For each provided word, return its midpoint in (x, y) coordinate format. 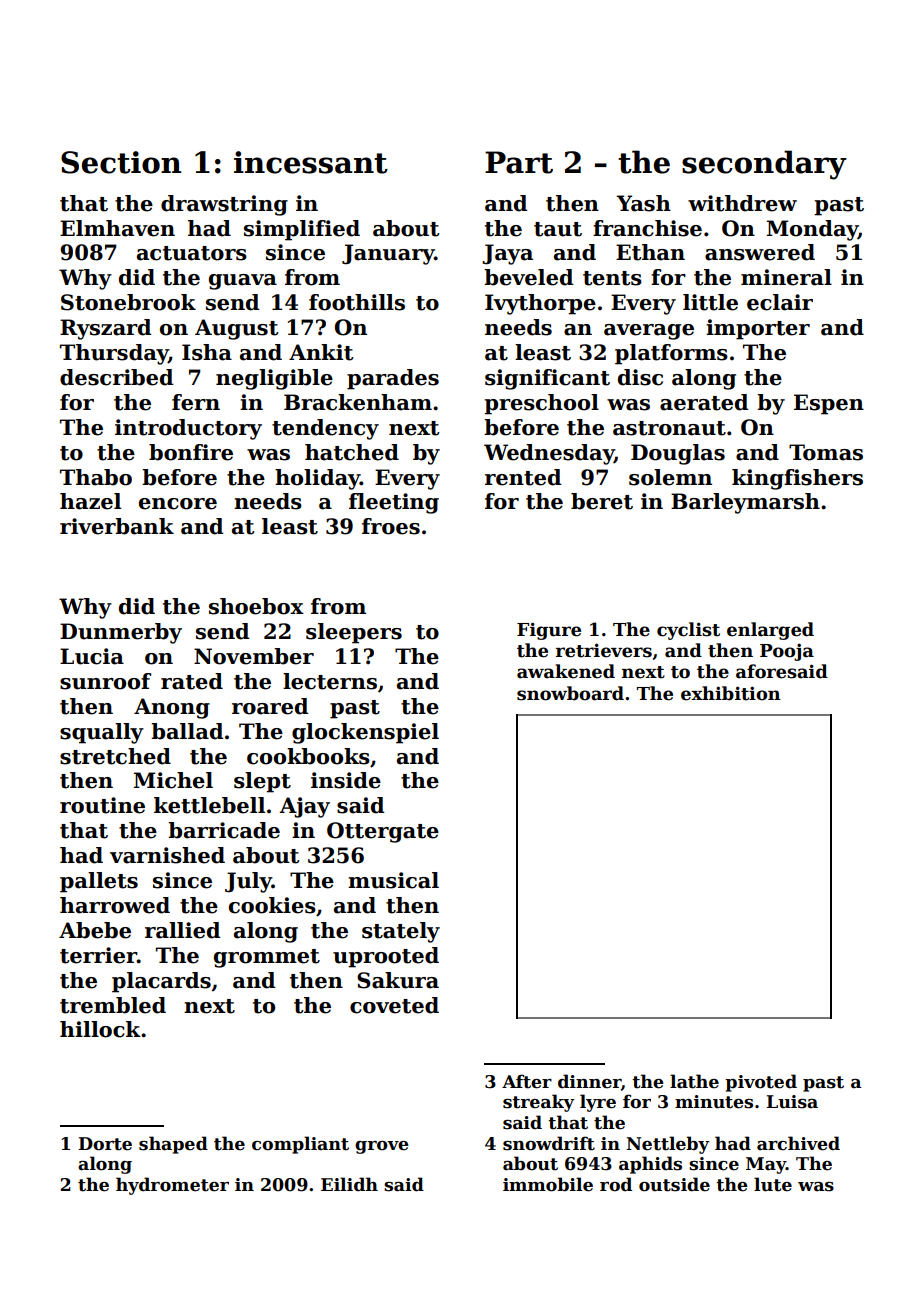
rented (523, 477)
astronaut (669, 428)
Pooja (787, 652)
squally (102, 733)
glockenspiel (365, 733)
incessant (311, 162)
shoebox (256, 606)
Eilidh (349, 1184)
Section (121, 162)
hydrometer (172, 1186)
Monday (812, 230)
